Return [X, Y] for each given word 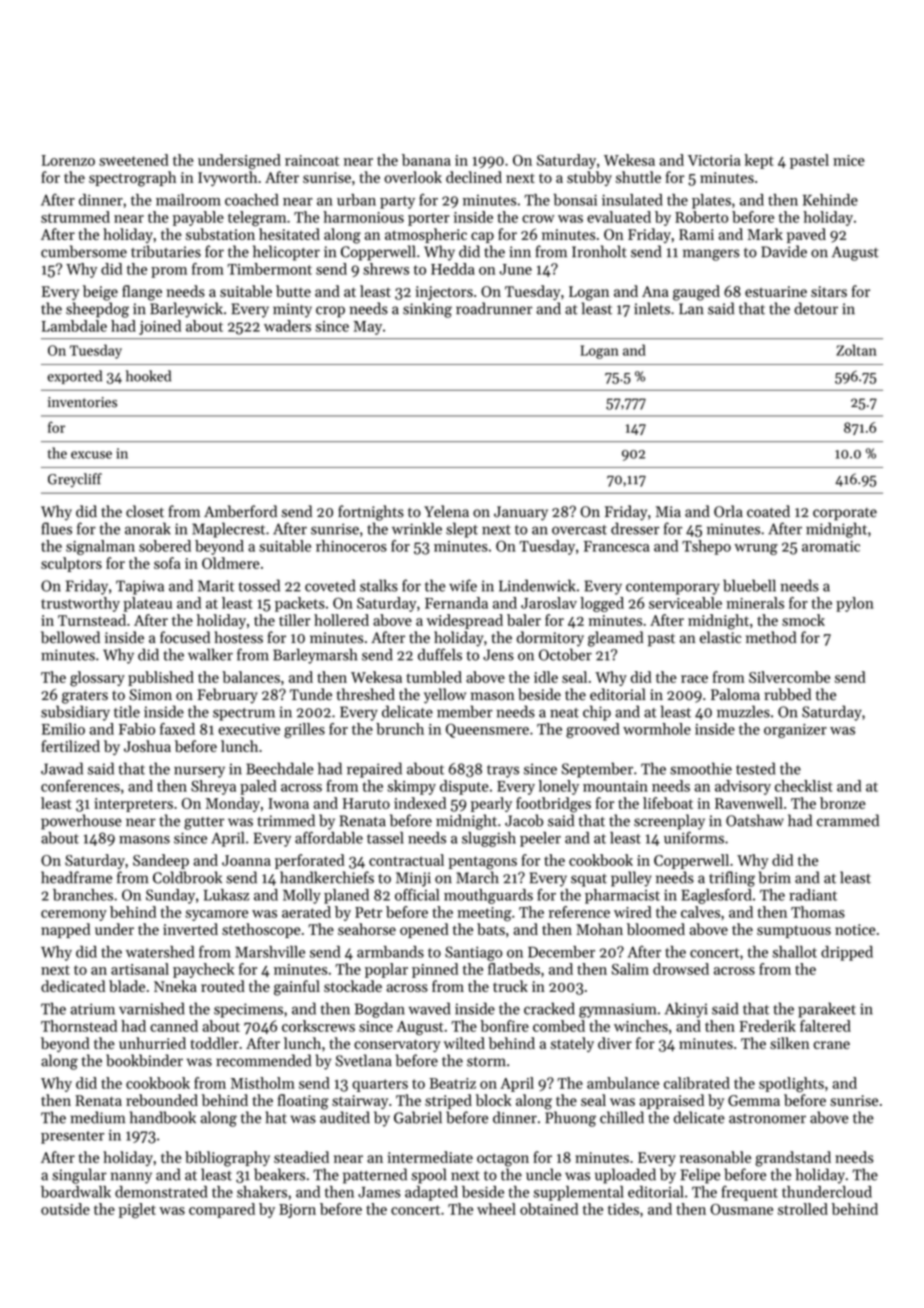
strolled [803, 1209]
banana [426, 160]
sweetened [134, 160]
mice [849, 160]
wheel [496, 1209]
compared [222, 1210]
